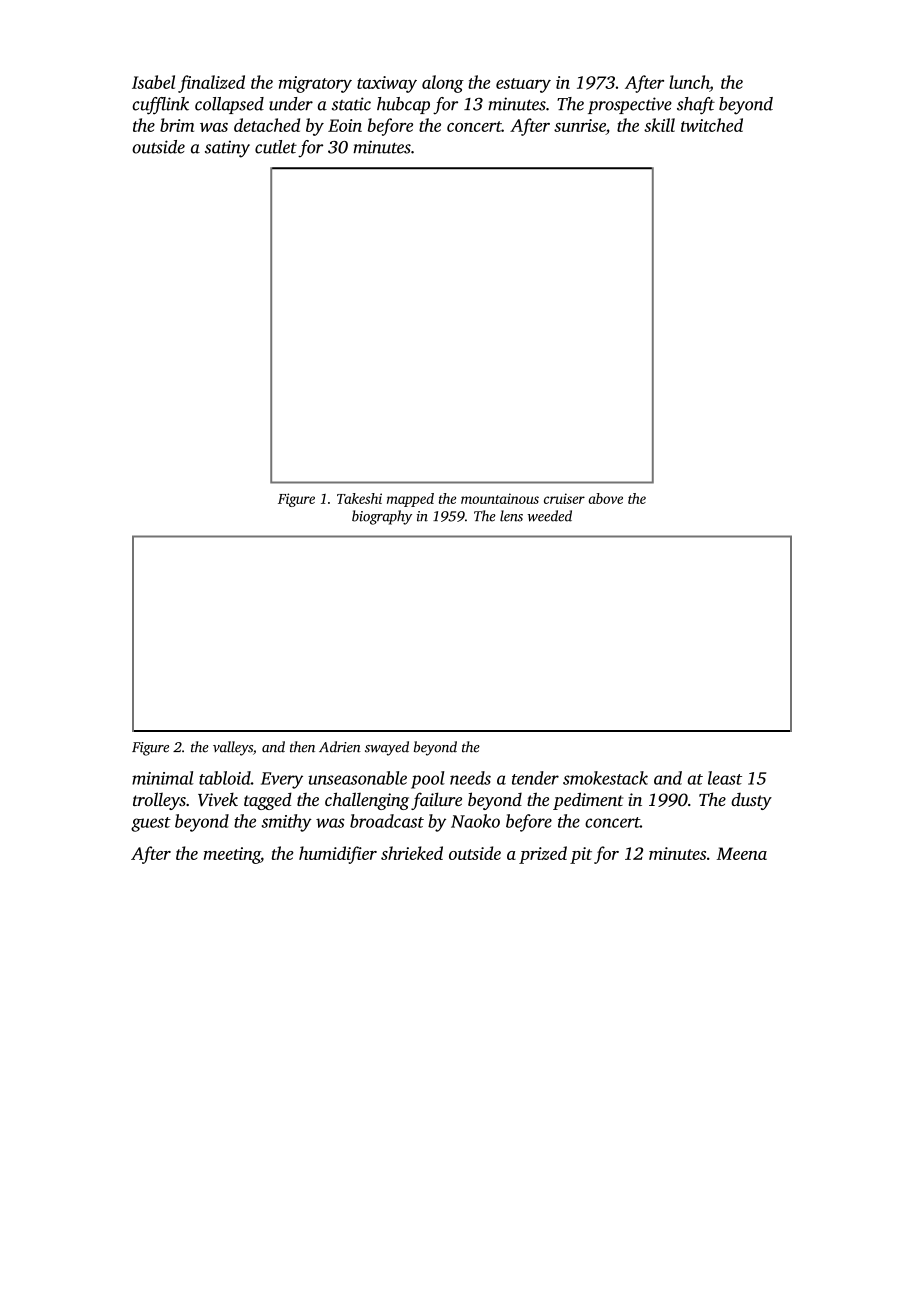  Describe the element at coordinates (163, 778) in the page. I see `minimal` at that location.
